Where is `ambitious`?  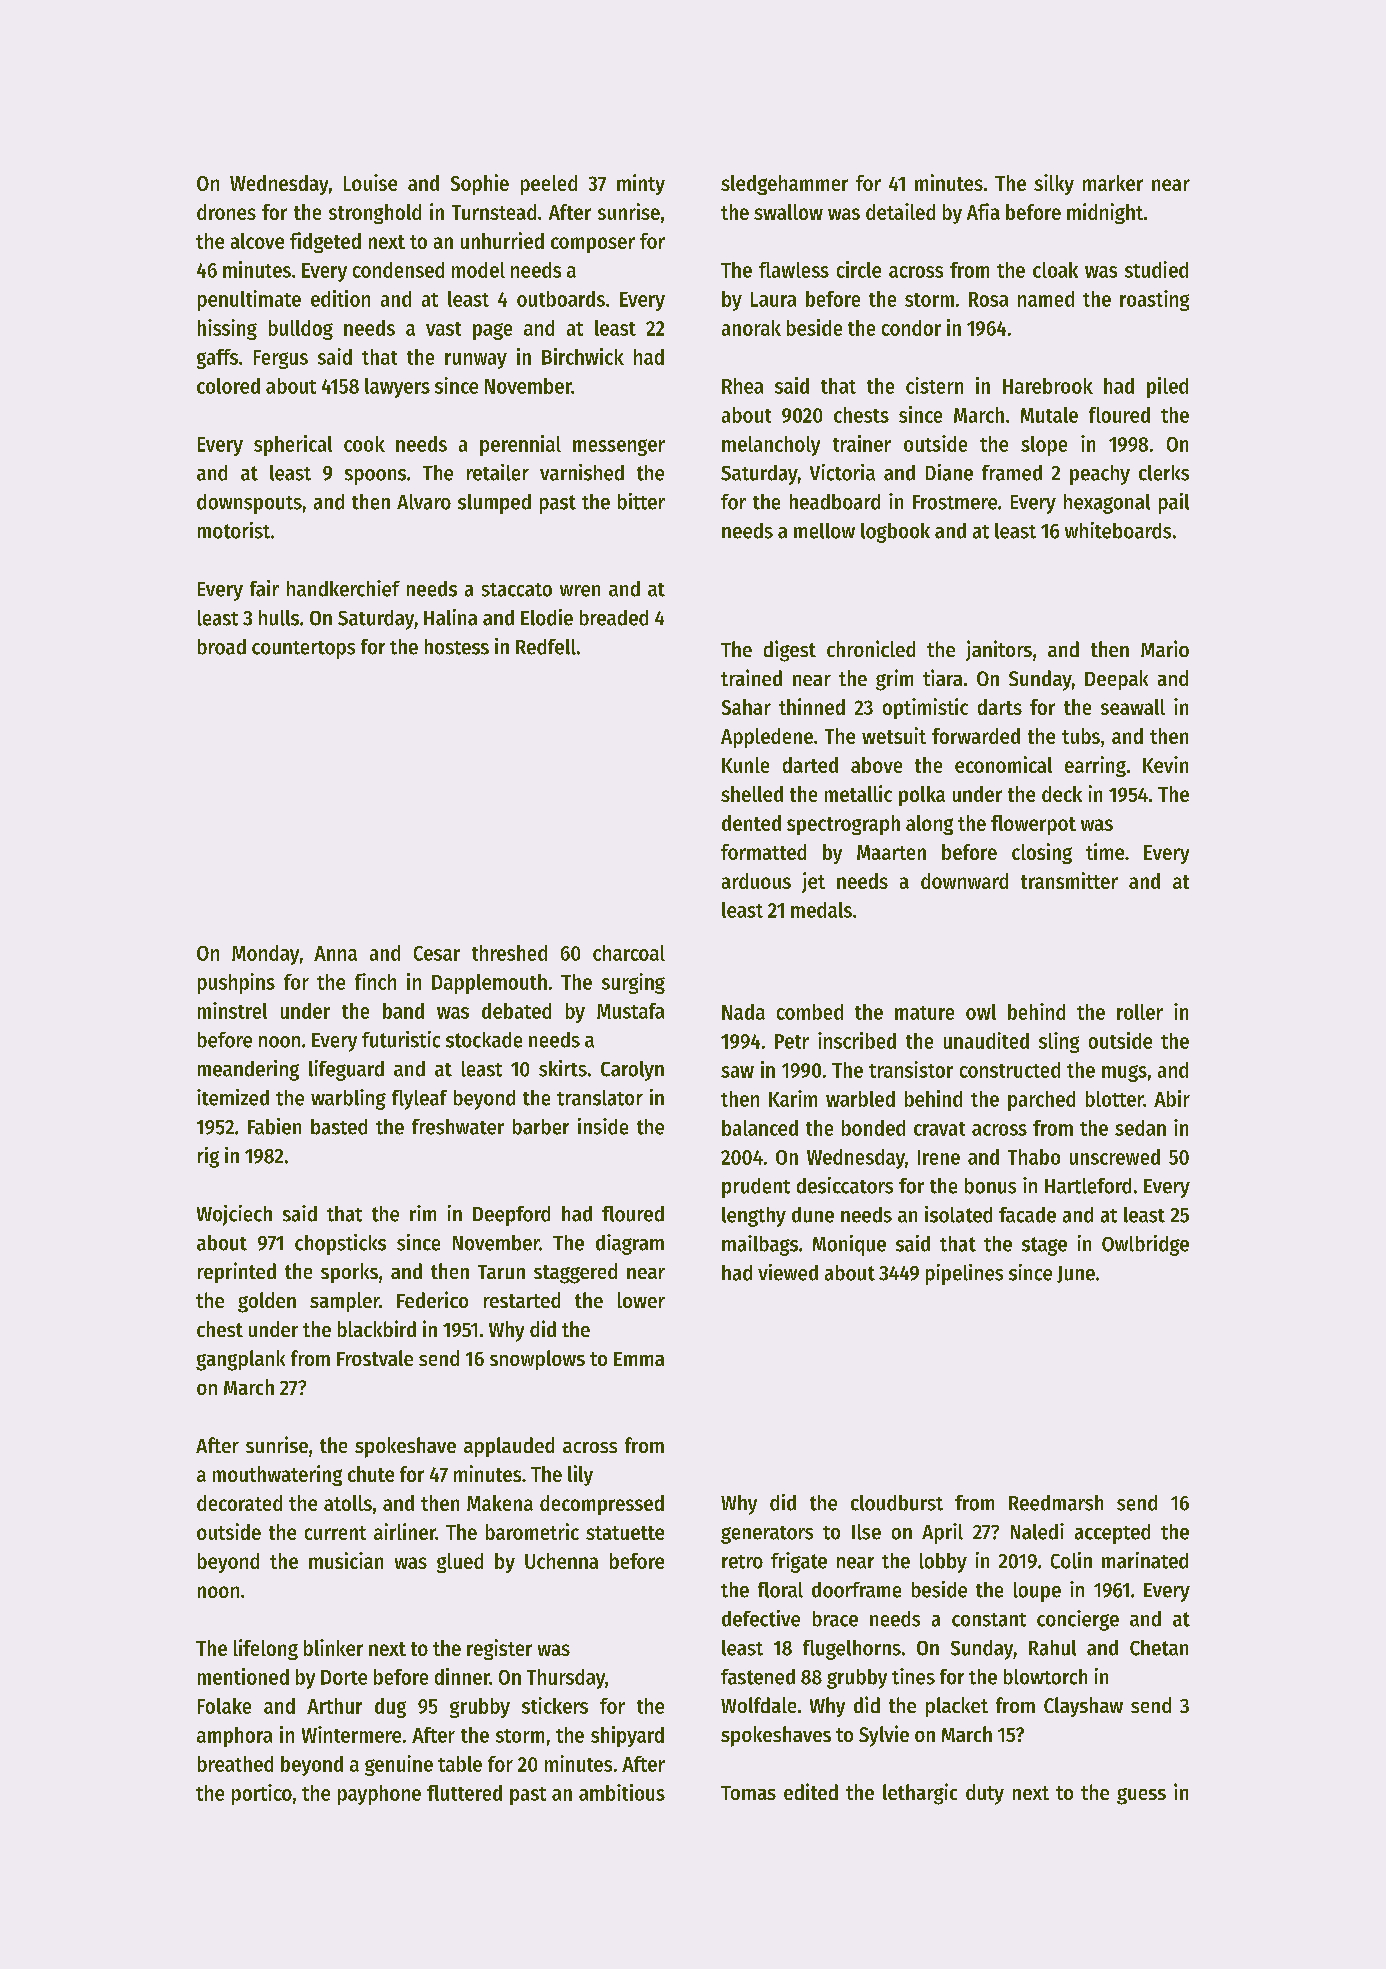
ambitious is located at coordinates (622, 1792).
